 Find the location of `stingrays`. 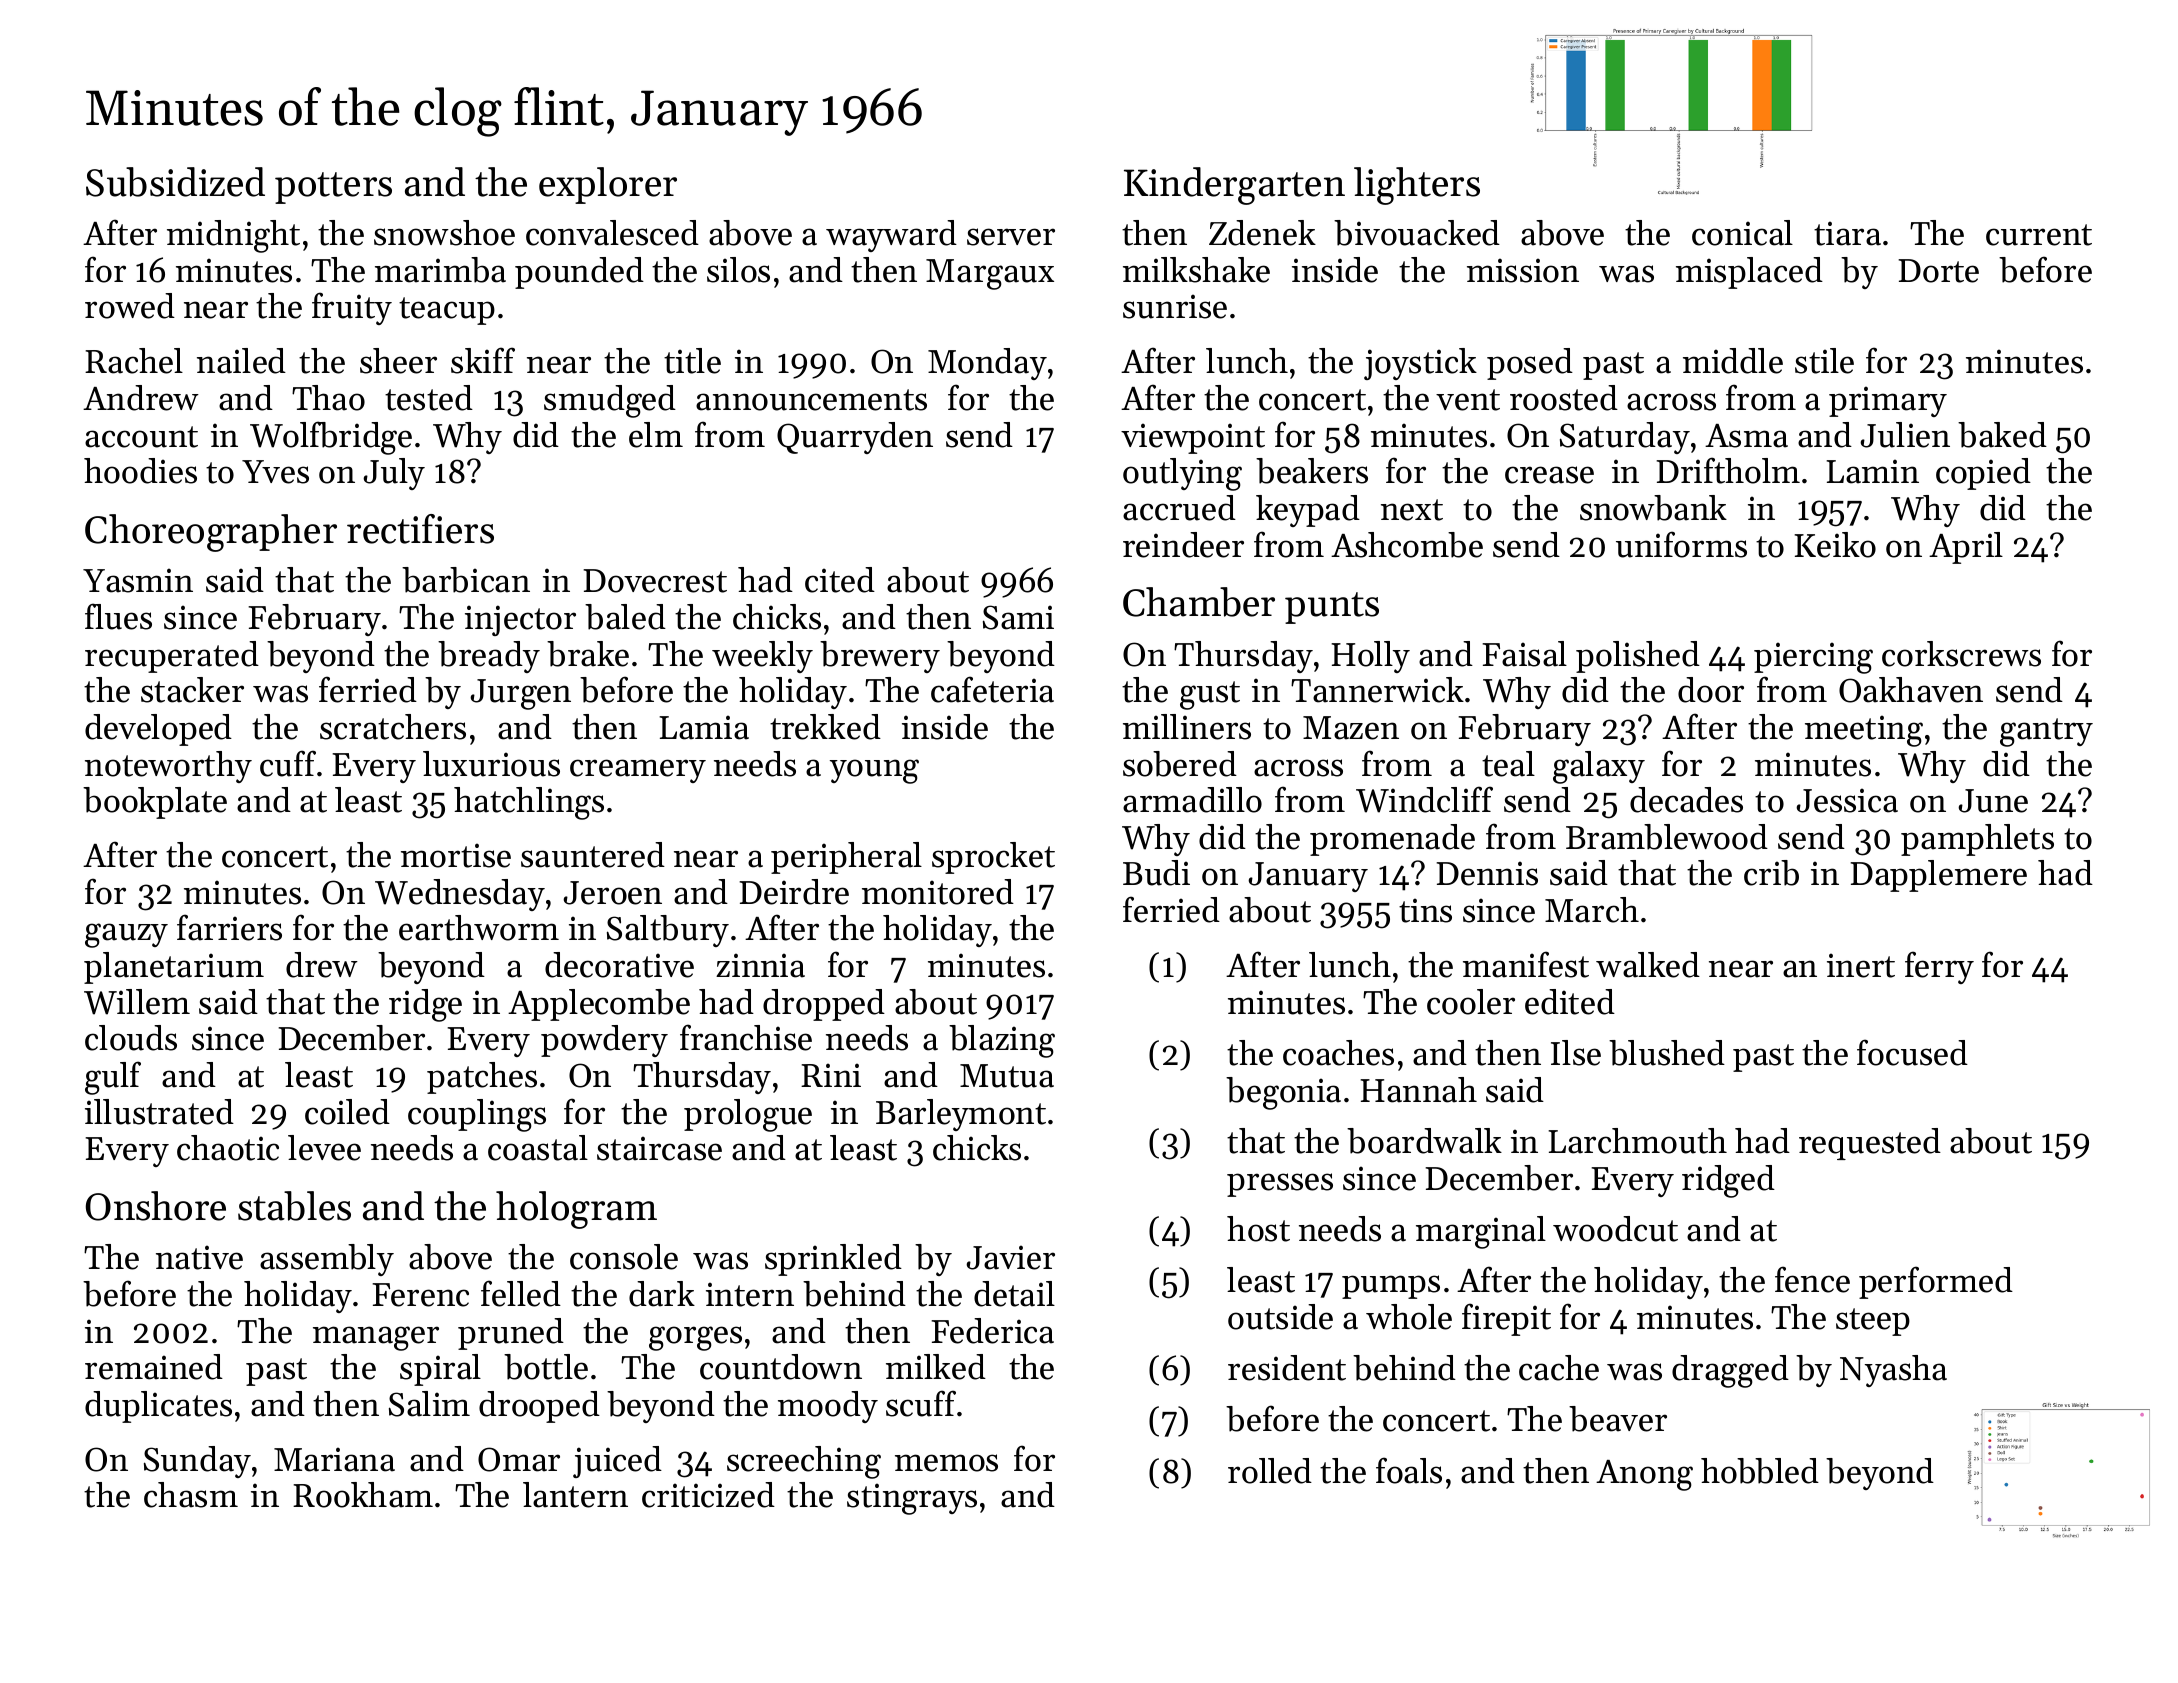

stingrays is located at coordinates (912, 1499).
